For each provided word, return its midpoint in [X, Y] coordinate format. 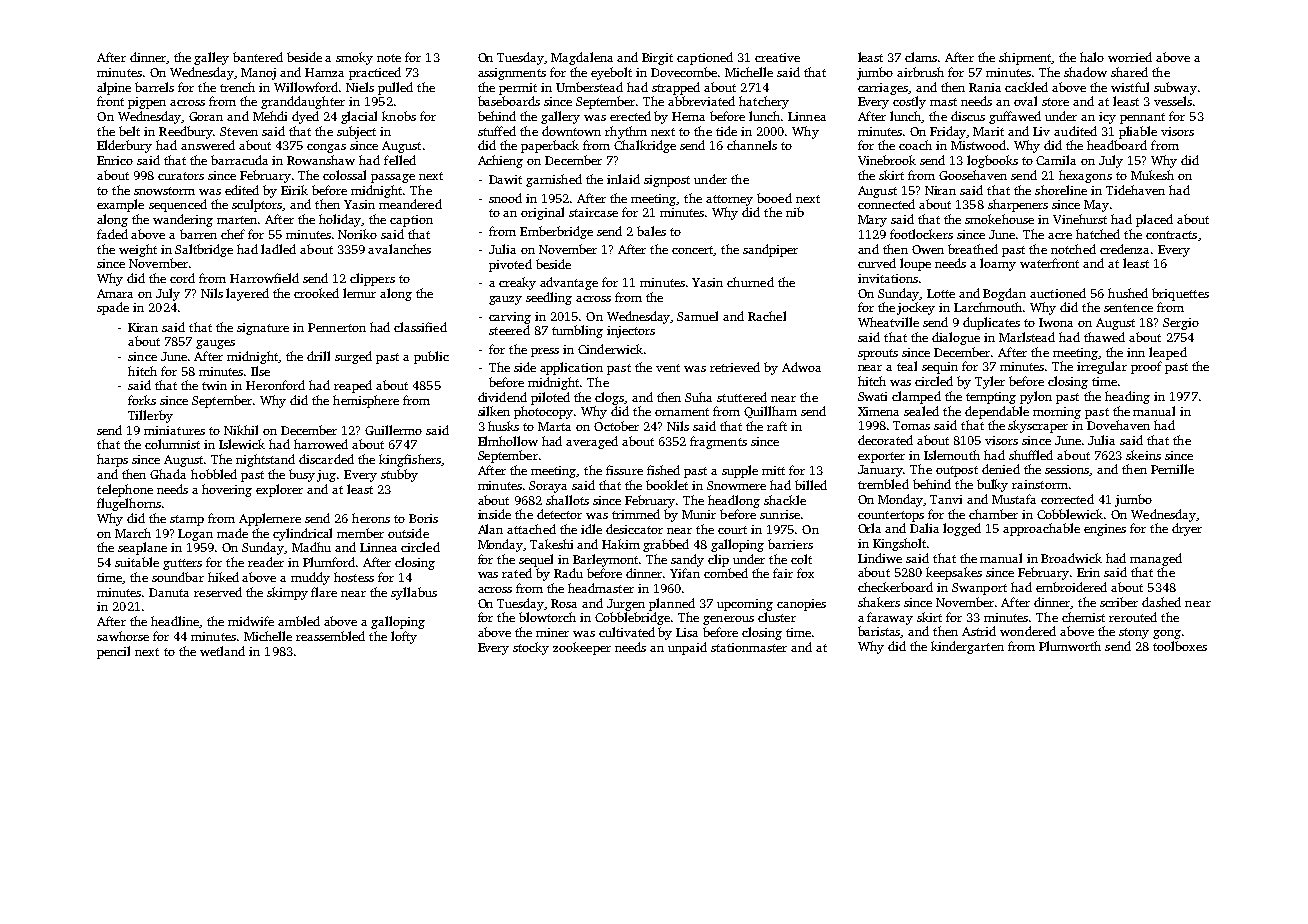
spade [113, 308]
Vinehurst [1080, 219]
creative [777, 57]
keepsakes [954, 573]
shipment [1025, 58]
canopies [801, 605]
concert [693, 251]
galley [211, 58]
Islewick [242, 444]
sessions [1067, 470]
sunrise [780, 514]
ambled [299, 621]
